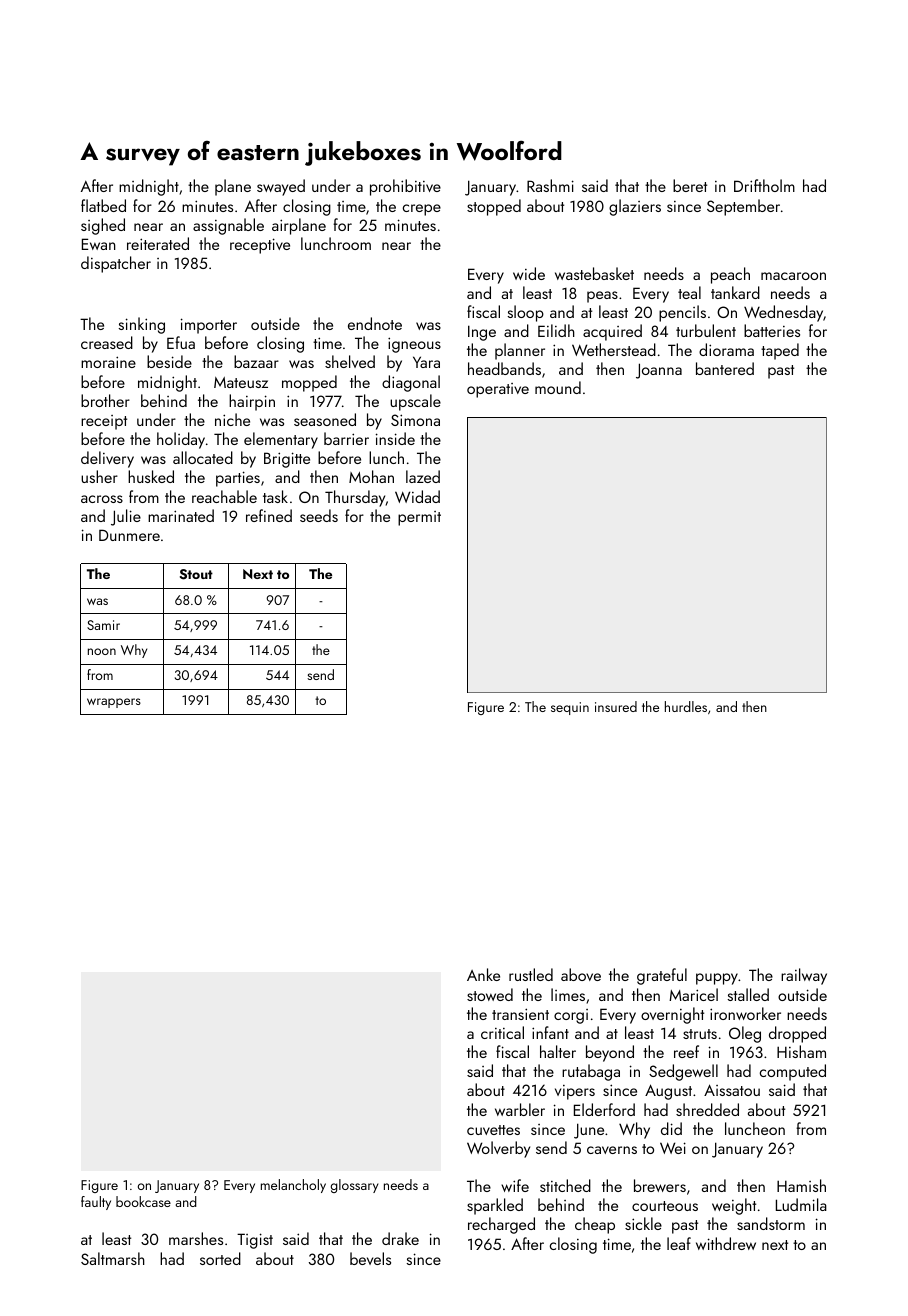 Image resolution: width=908 pixels, height=1316 pixels. I want to click on ironworker, so click(745, 1013).
